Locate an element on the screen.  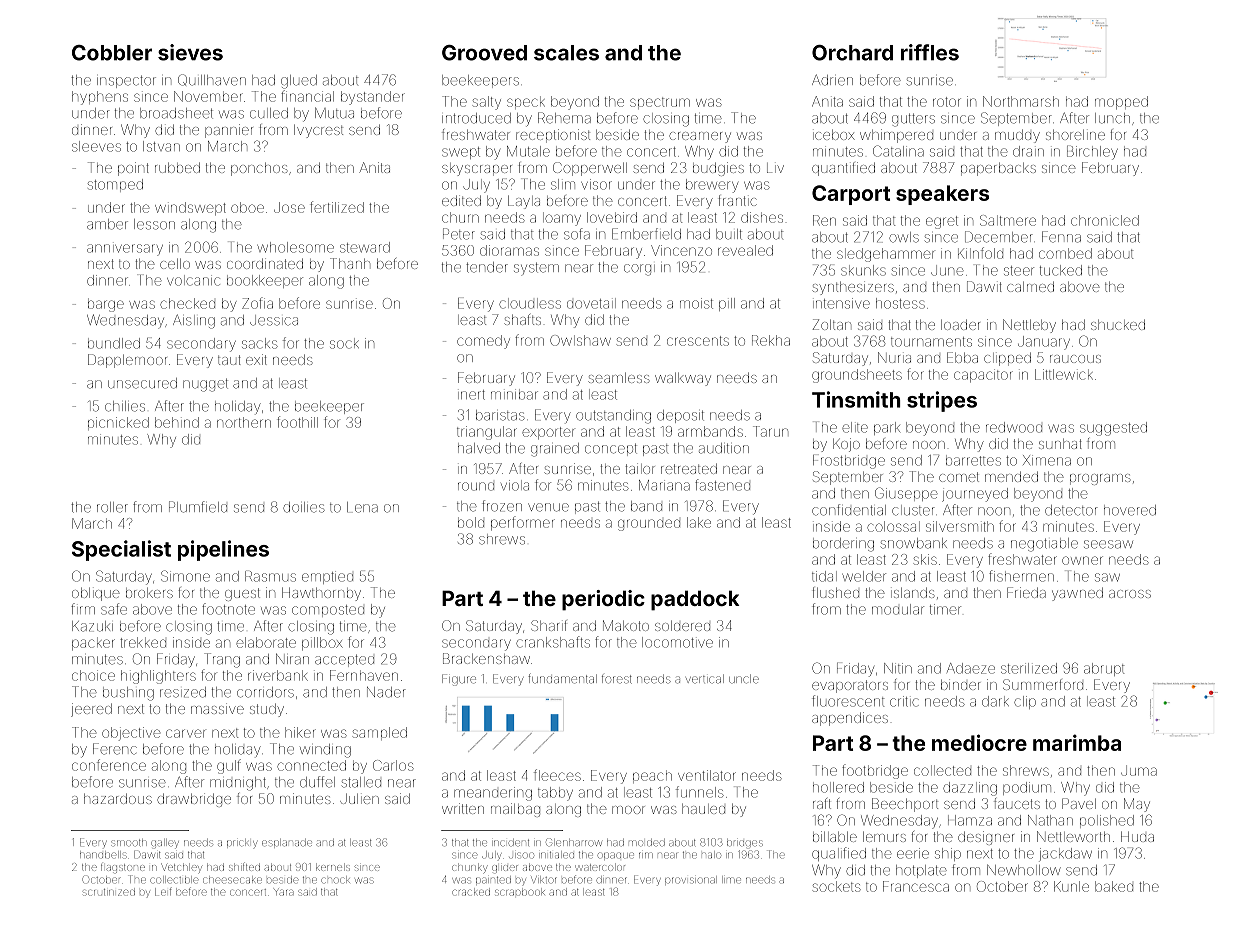
Emberfield is located at coordinates (646, 234).
